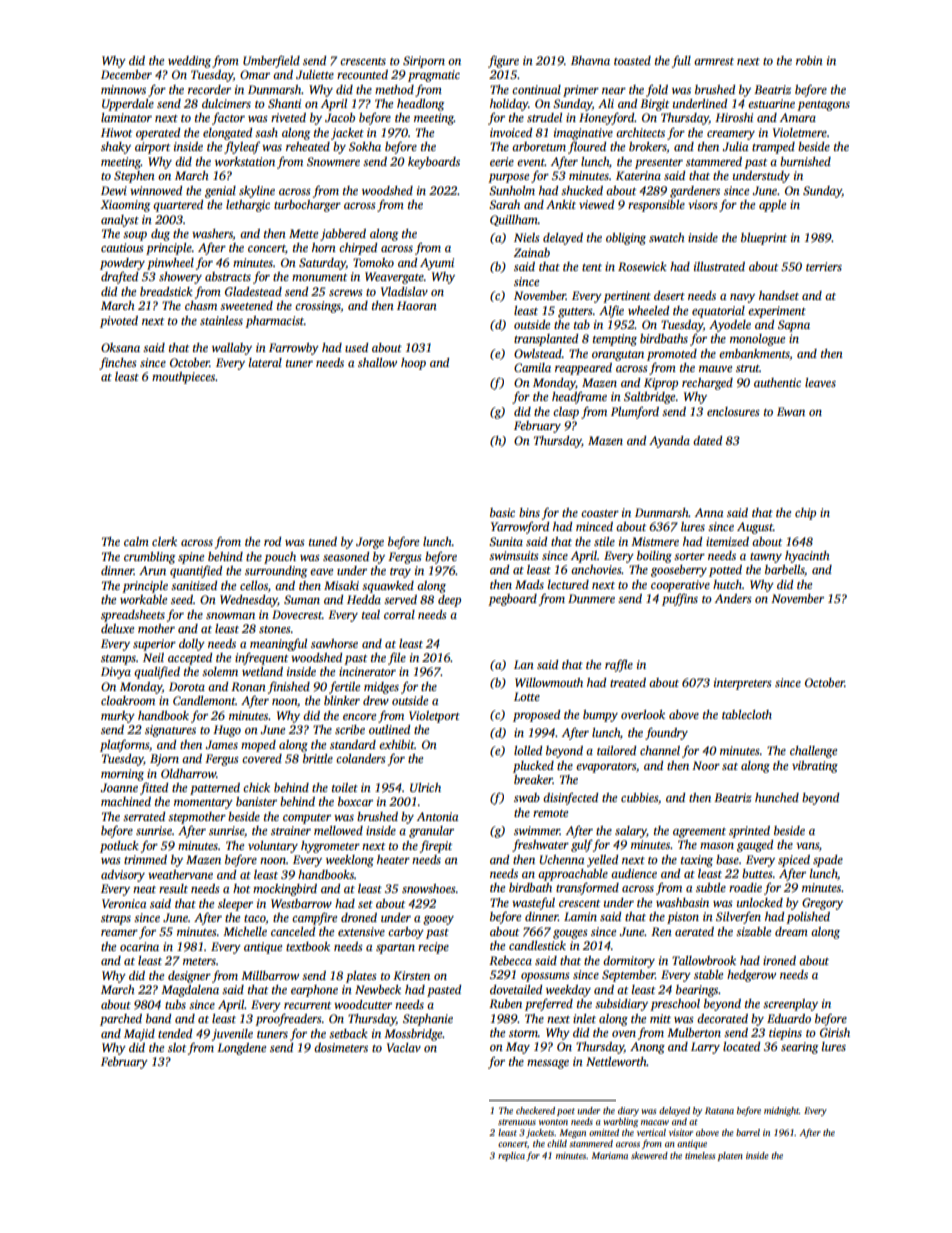 Image resolution: width=952 pixels, height=1233 pixels. Describe the element at coordinates (700, 1155) in the document. I see `timeless` at that location.
